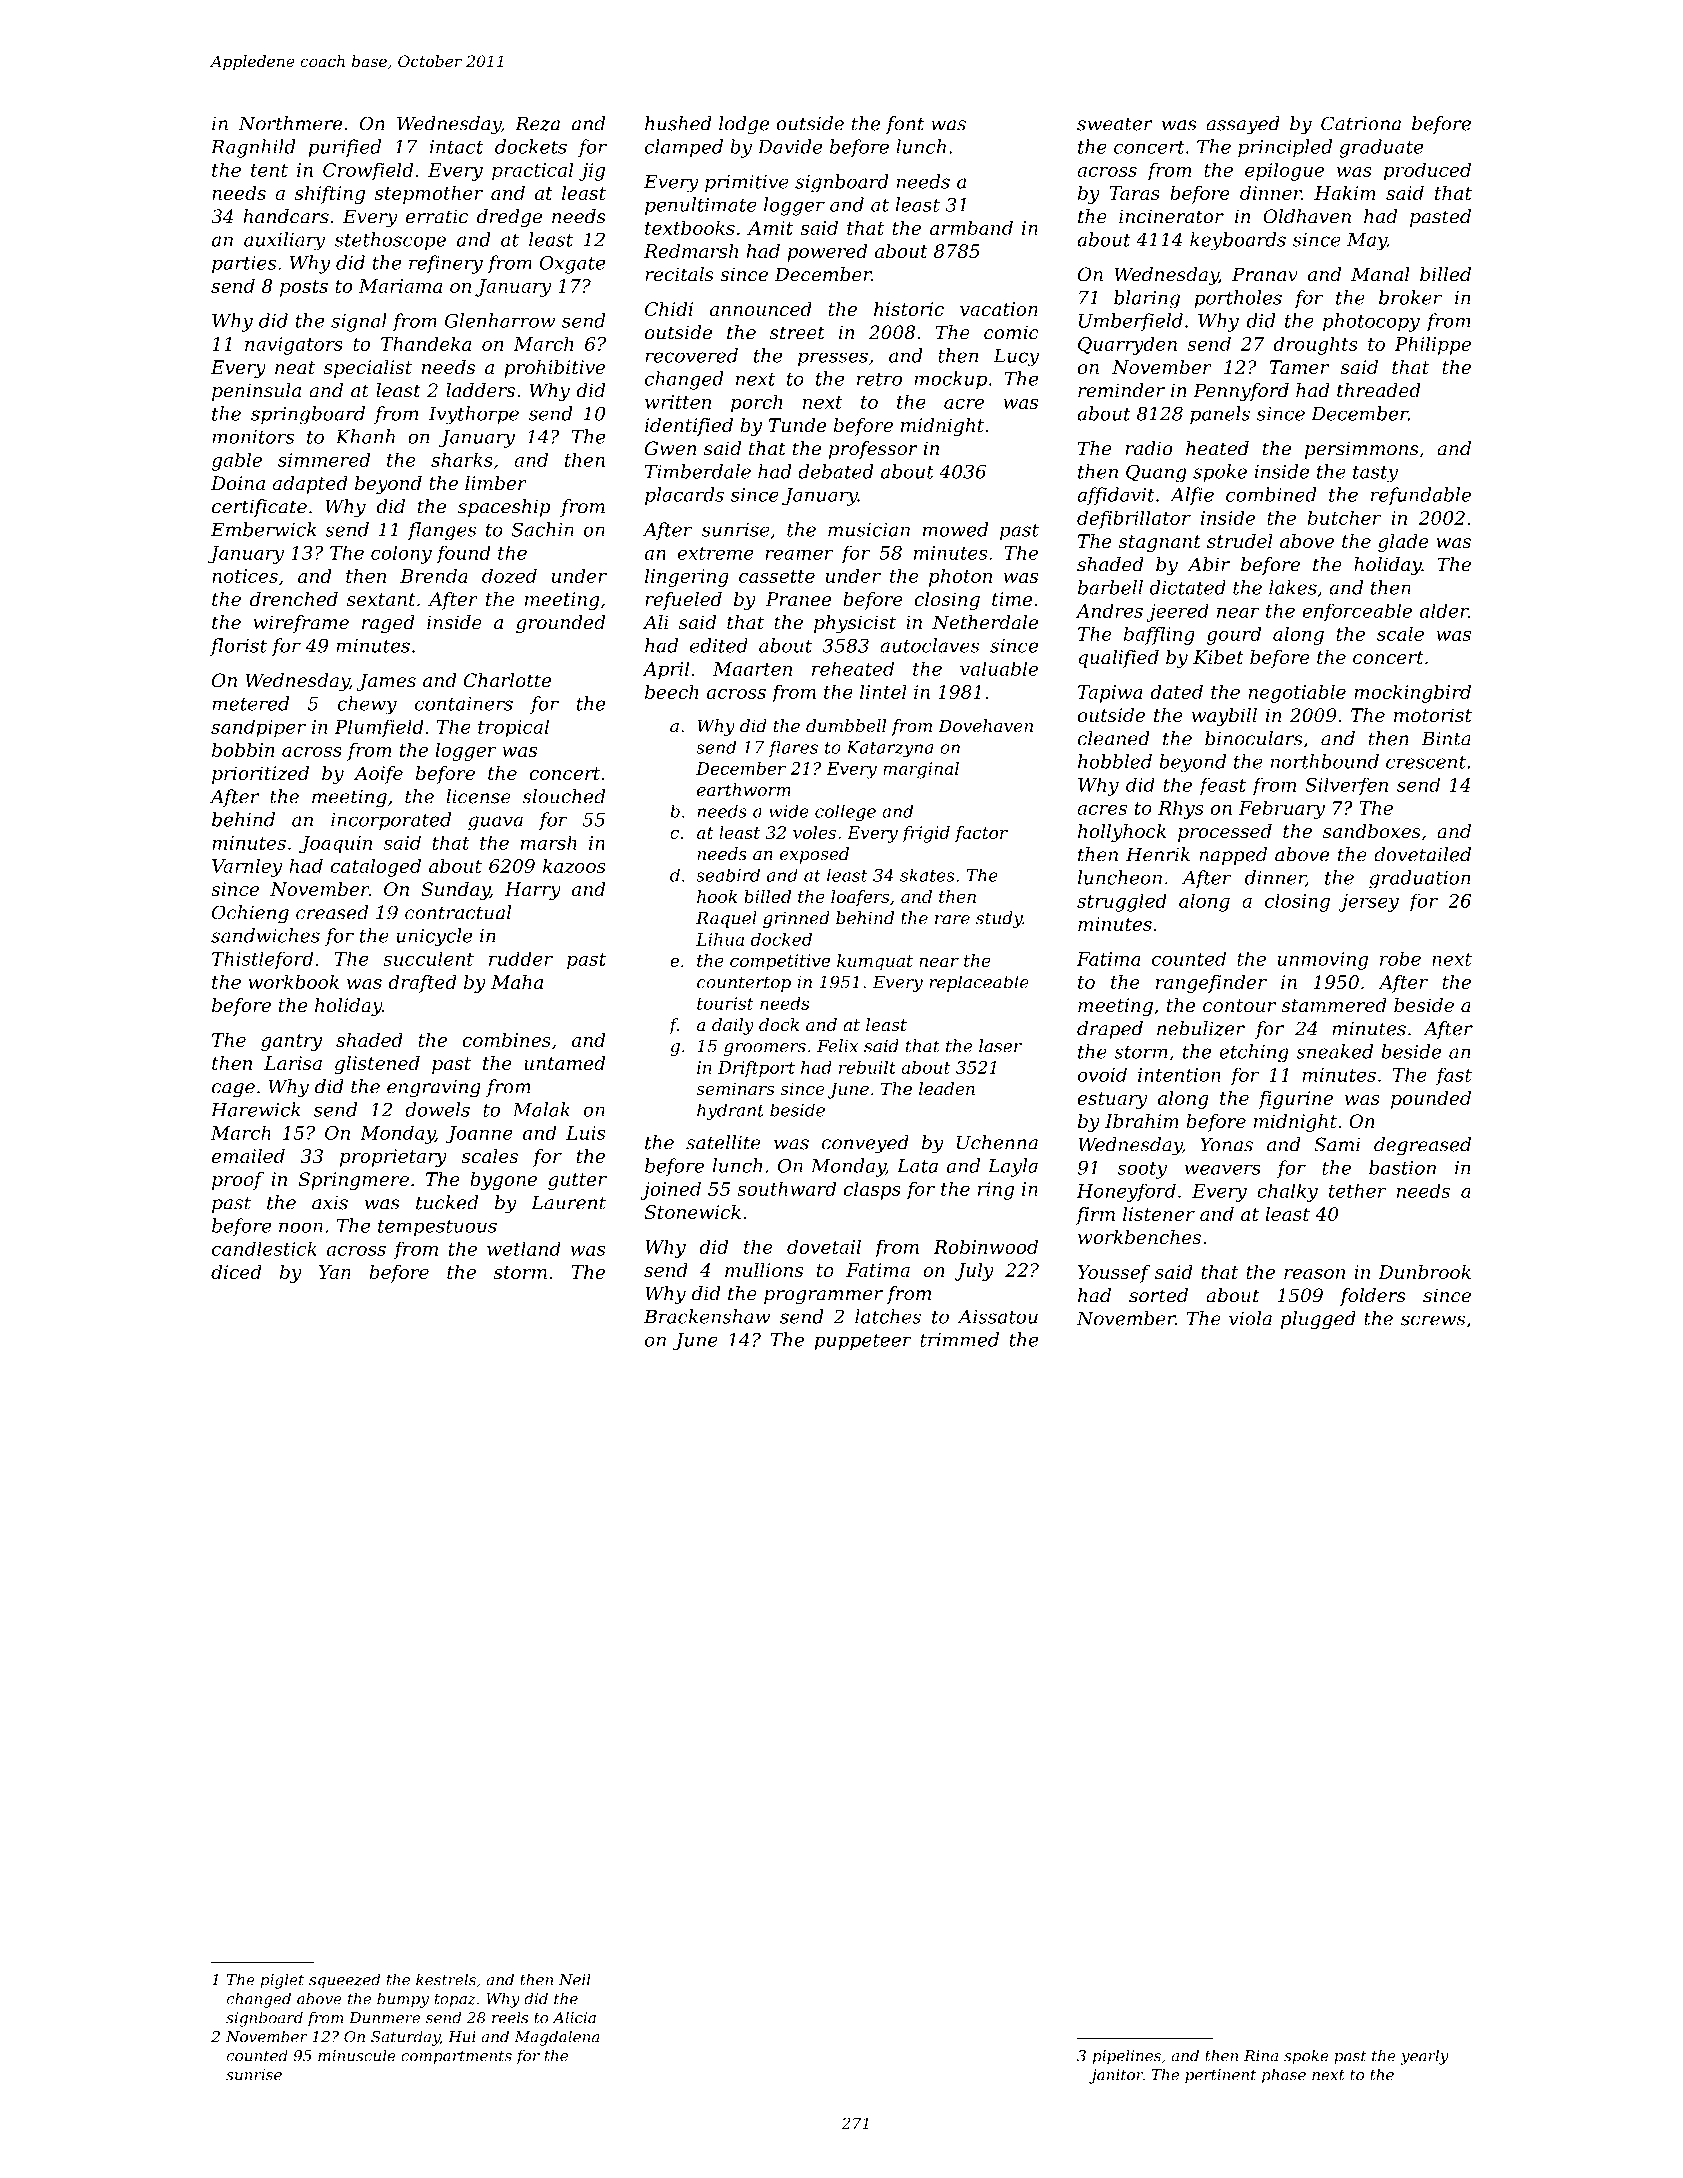 This screenshot has height=2178, width=1683. What do you see at coordinates (310, 485) in the screenshot?
I see `adapted` at bounding box center [310, 485].
